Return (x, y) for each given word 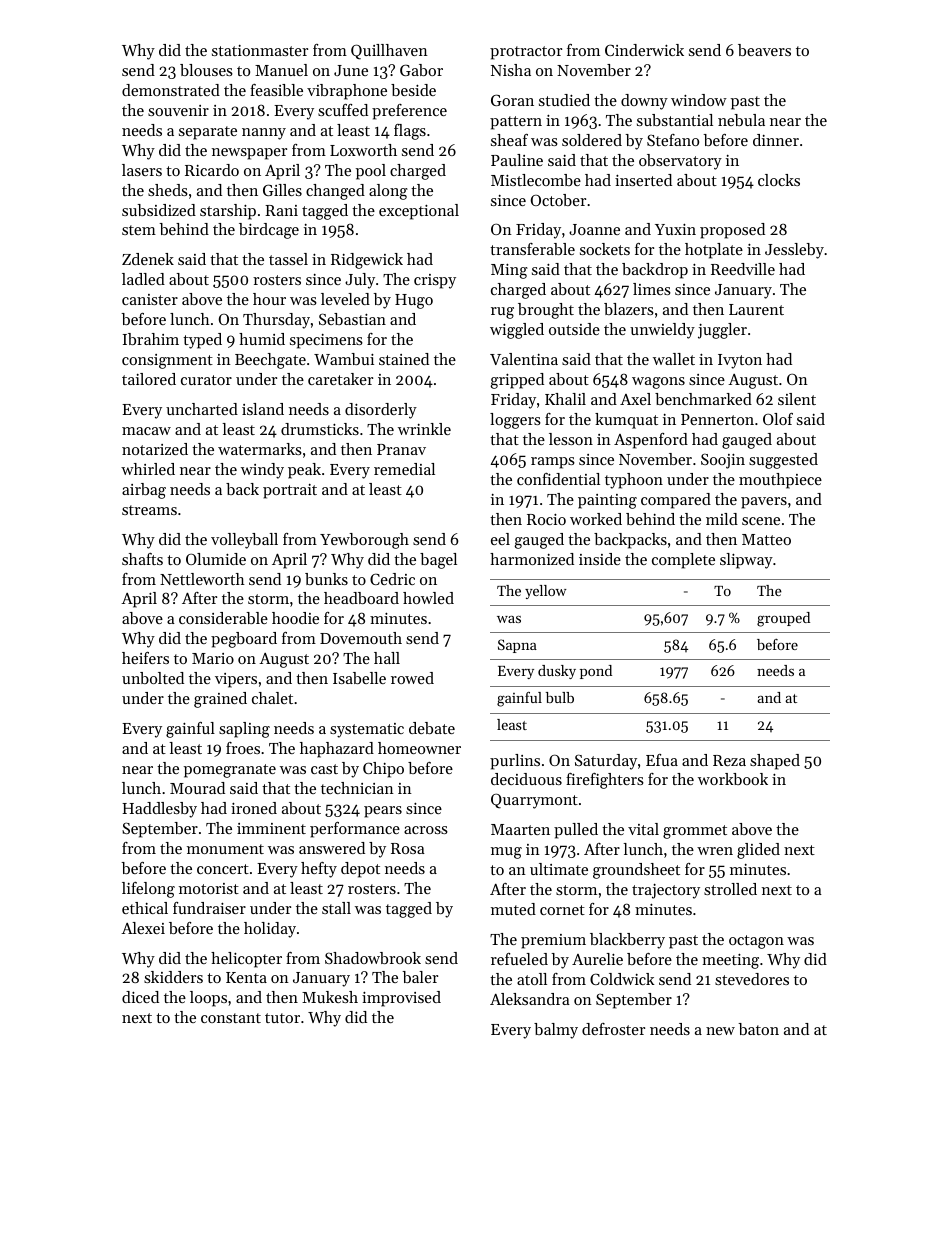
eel (500, 539)
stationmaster (260, 50)
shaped (775, 762)
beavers (764, 50)
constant (231, 1018)
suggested (783, 461)
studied (564, 100)
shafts (142, 559)
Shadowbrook (373, 958)
